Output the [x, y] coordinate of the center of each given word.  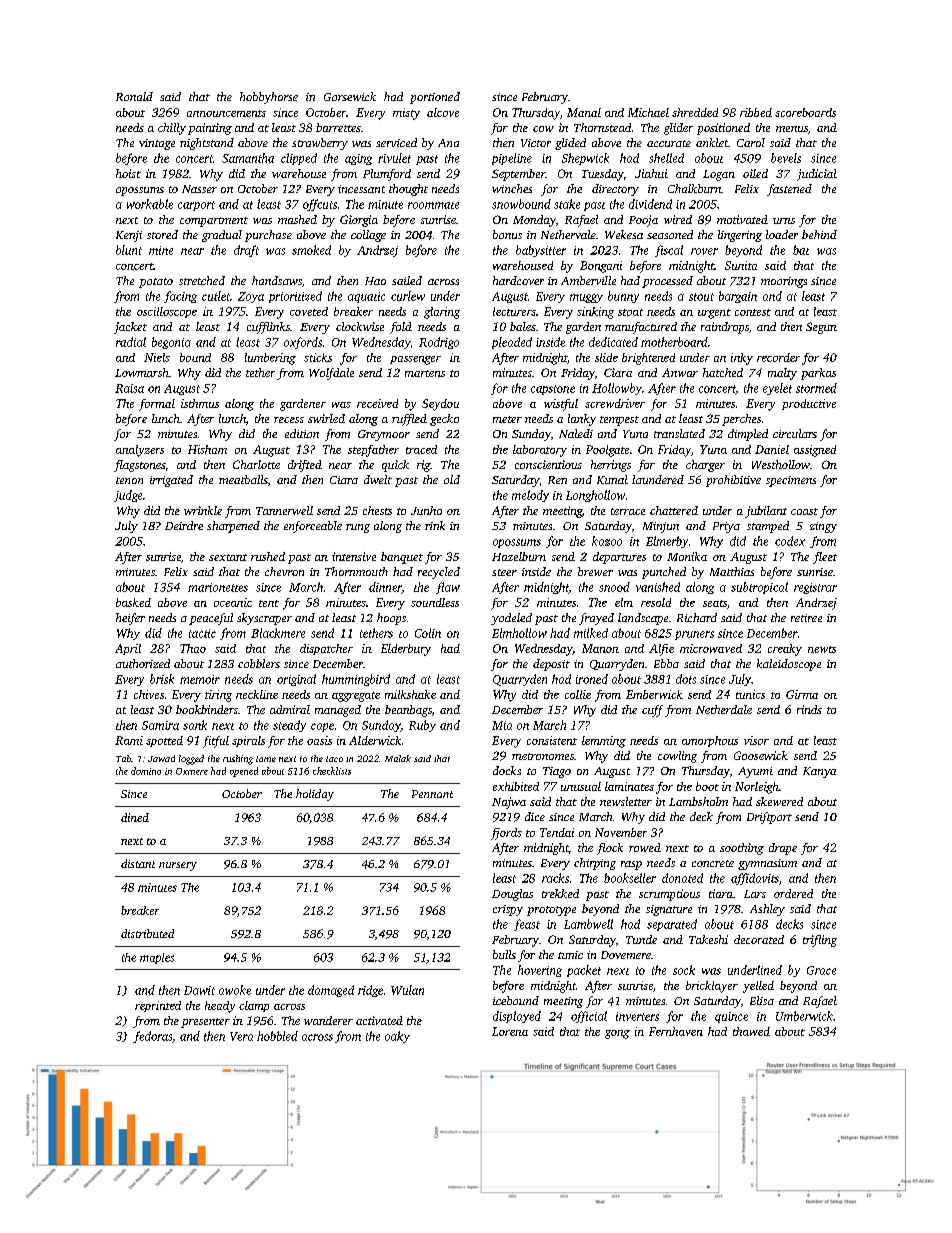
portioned [435, 98]
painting [210, 129]
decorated [759, 939]
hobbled [277, 1036]
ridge [370, 991]
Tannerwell [284, 510]
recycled [439, 573]
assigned [815, 451]
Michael [648, 112]
